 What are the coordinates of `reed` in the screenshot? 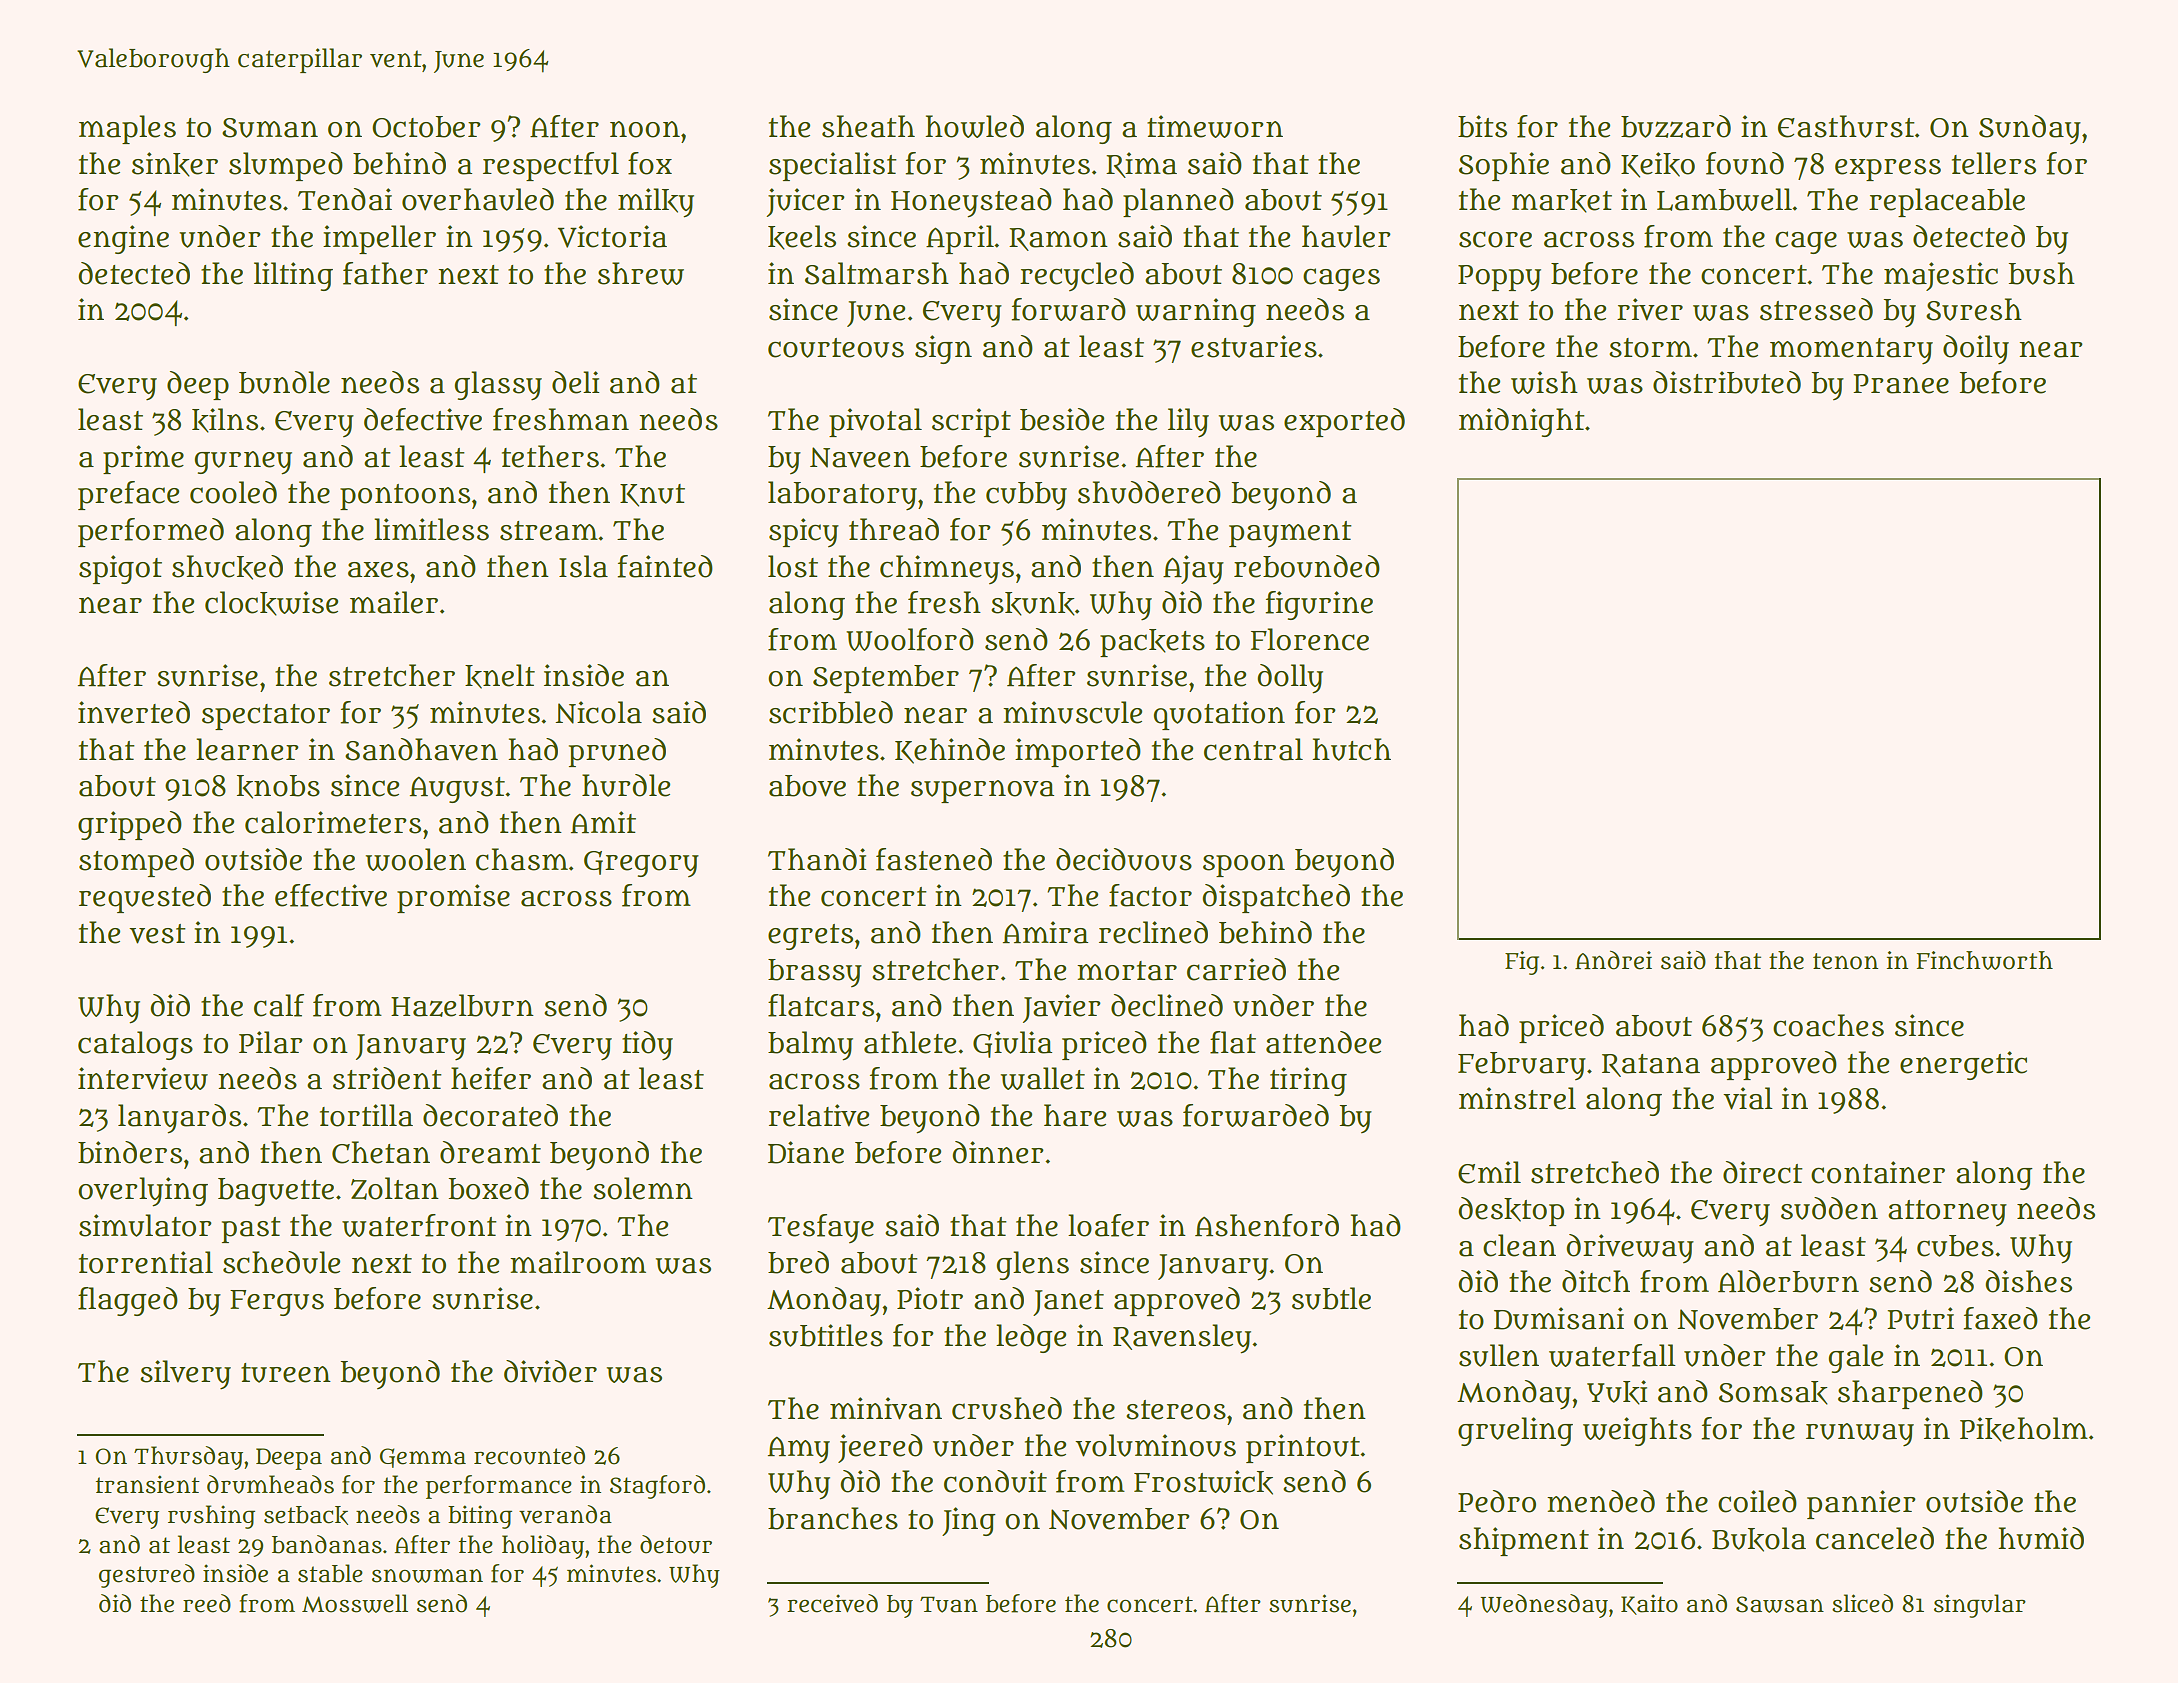 It's located at (207, 1603).
